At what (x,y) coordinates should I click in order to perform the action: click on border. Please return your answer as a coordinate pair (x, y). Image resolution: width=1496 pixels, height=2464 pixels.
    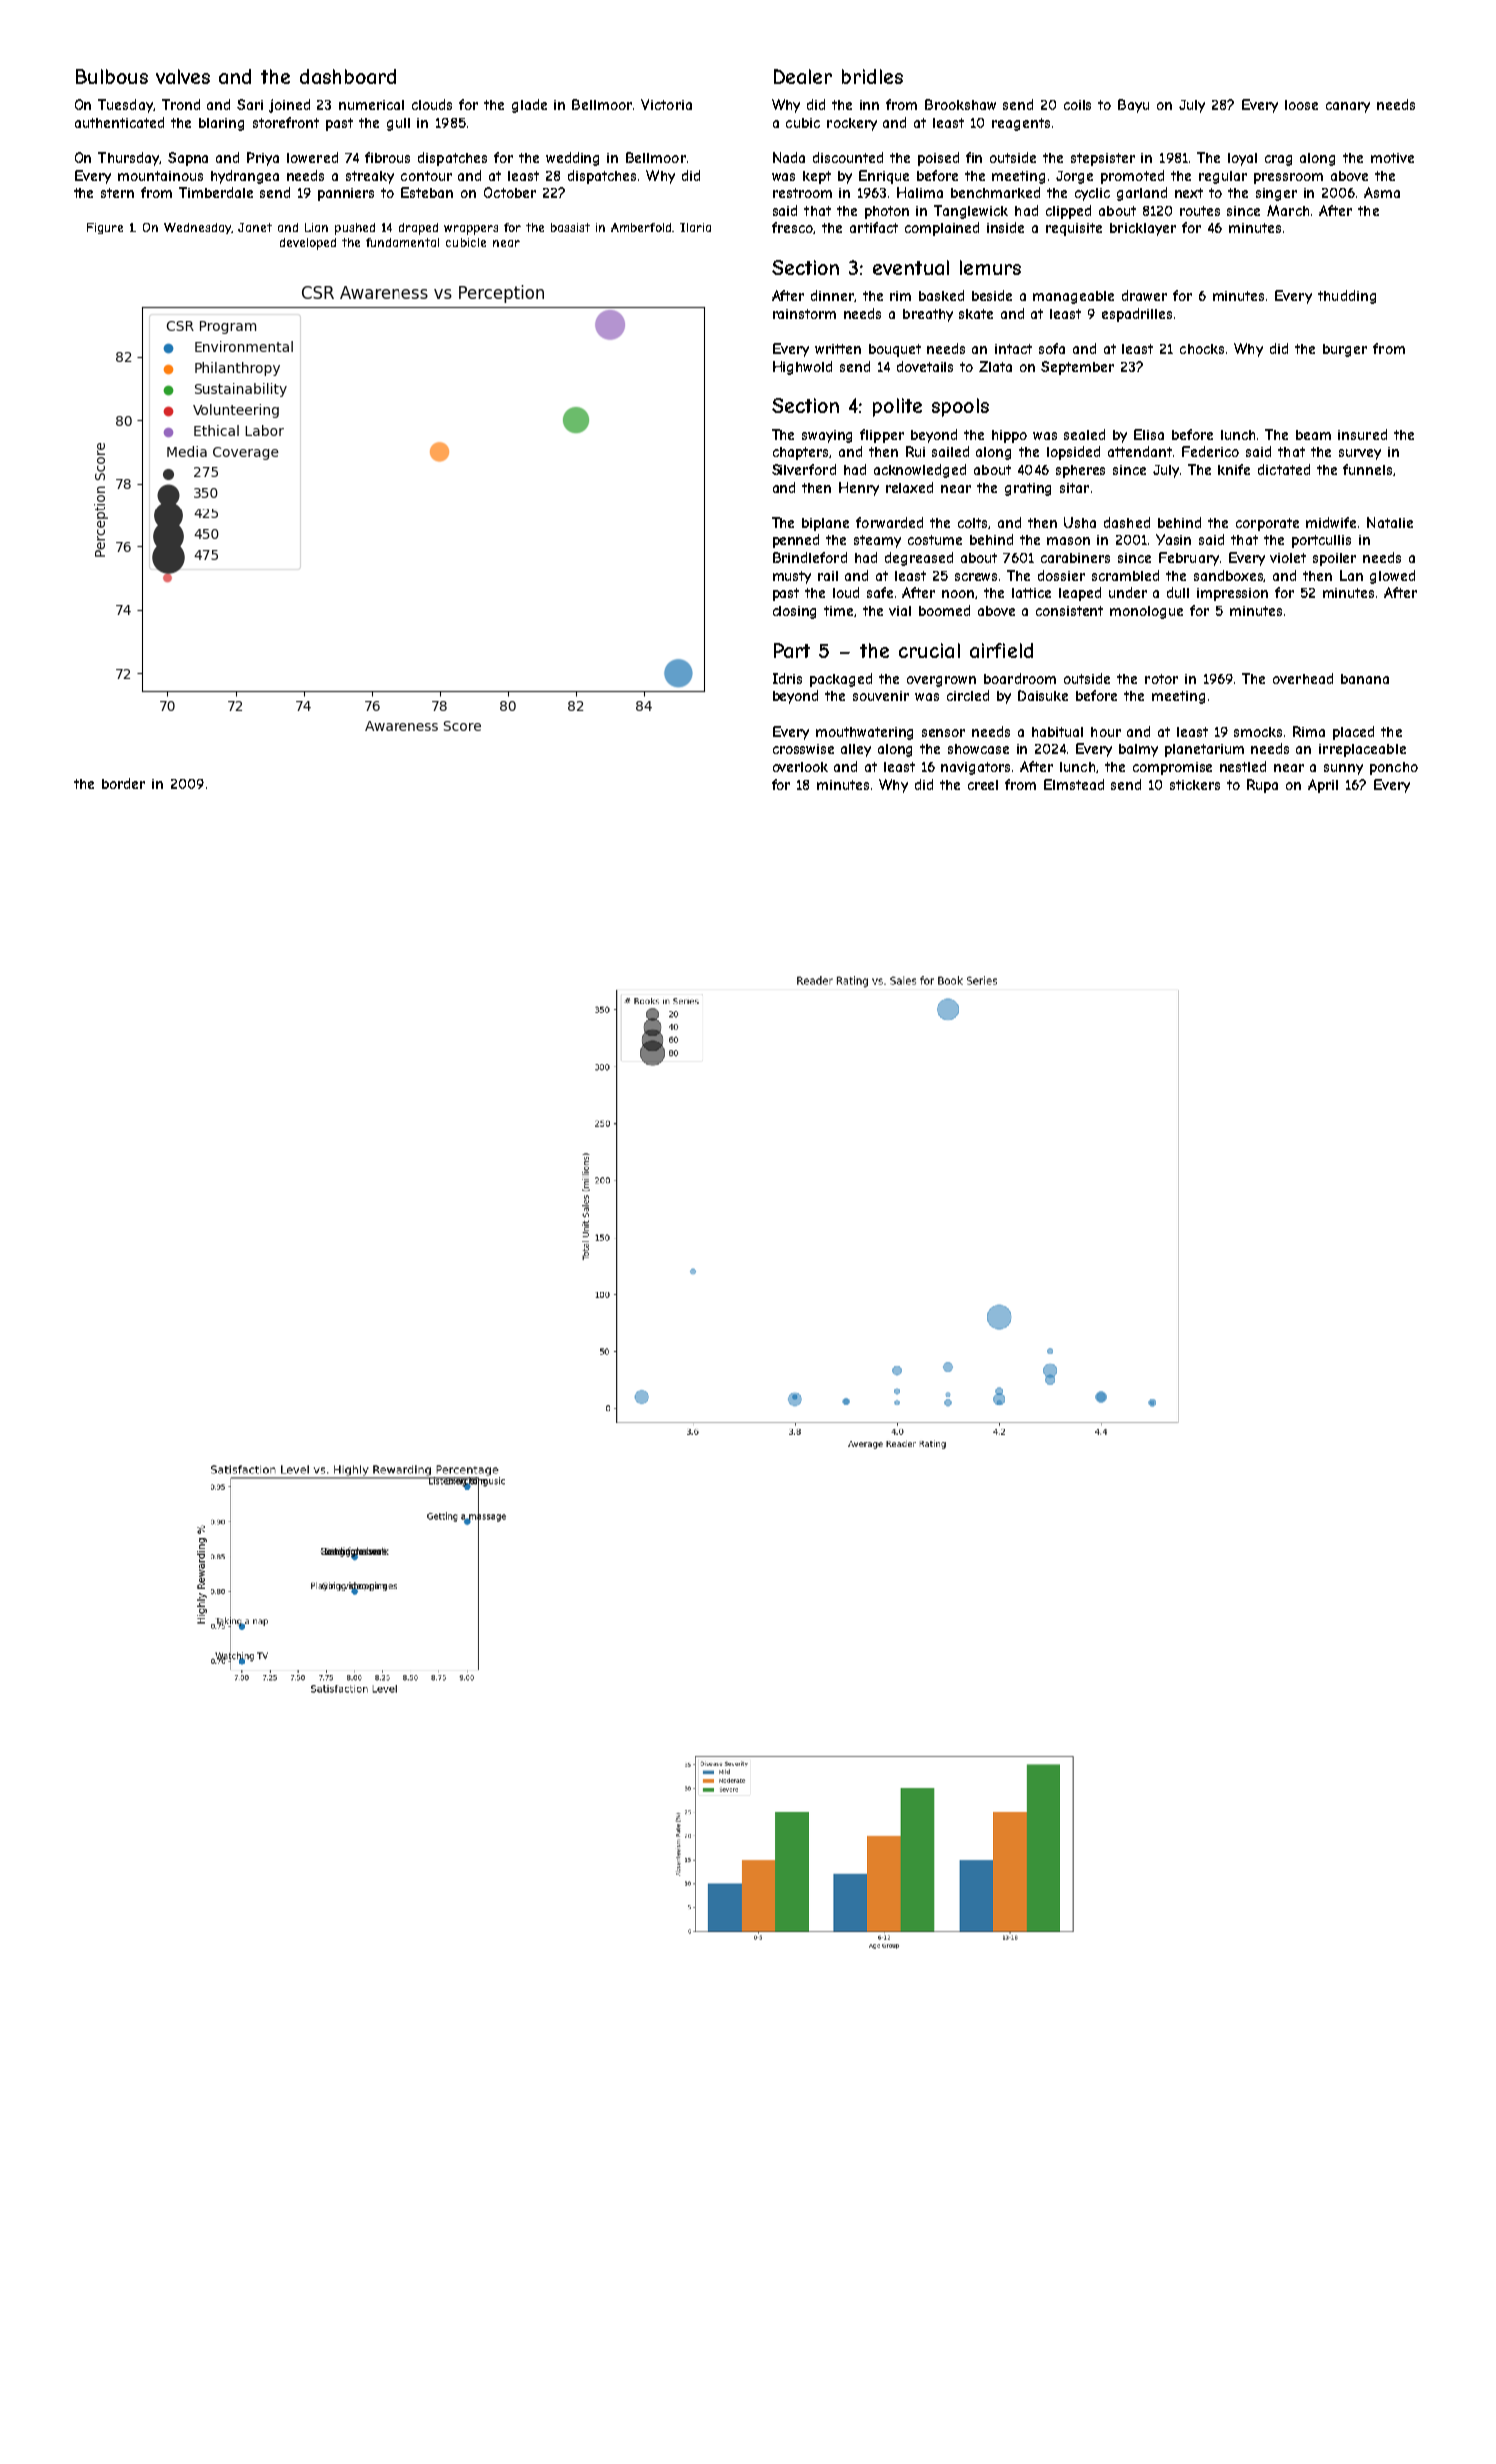
    Looking at the image, I should click on (123, 783).
